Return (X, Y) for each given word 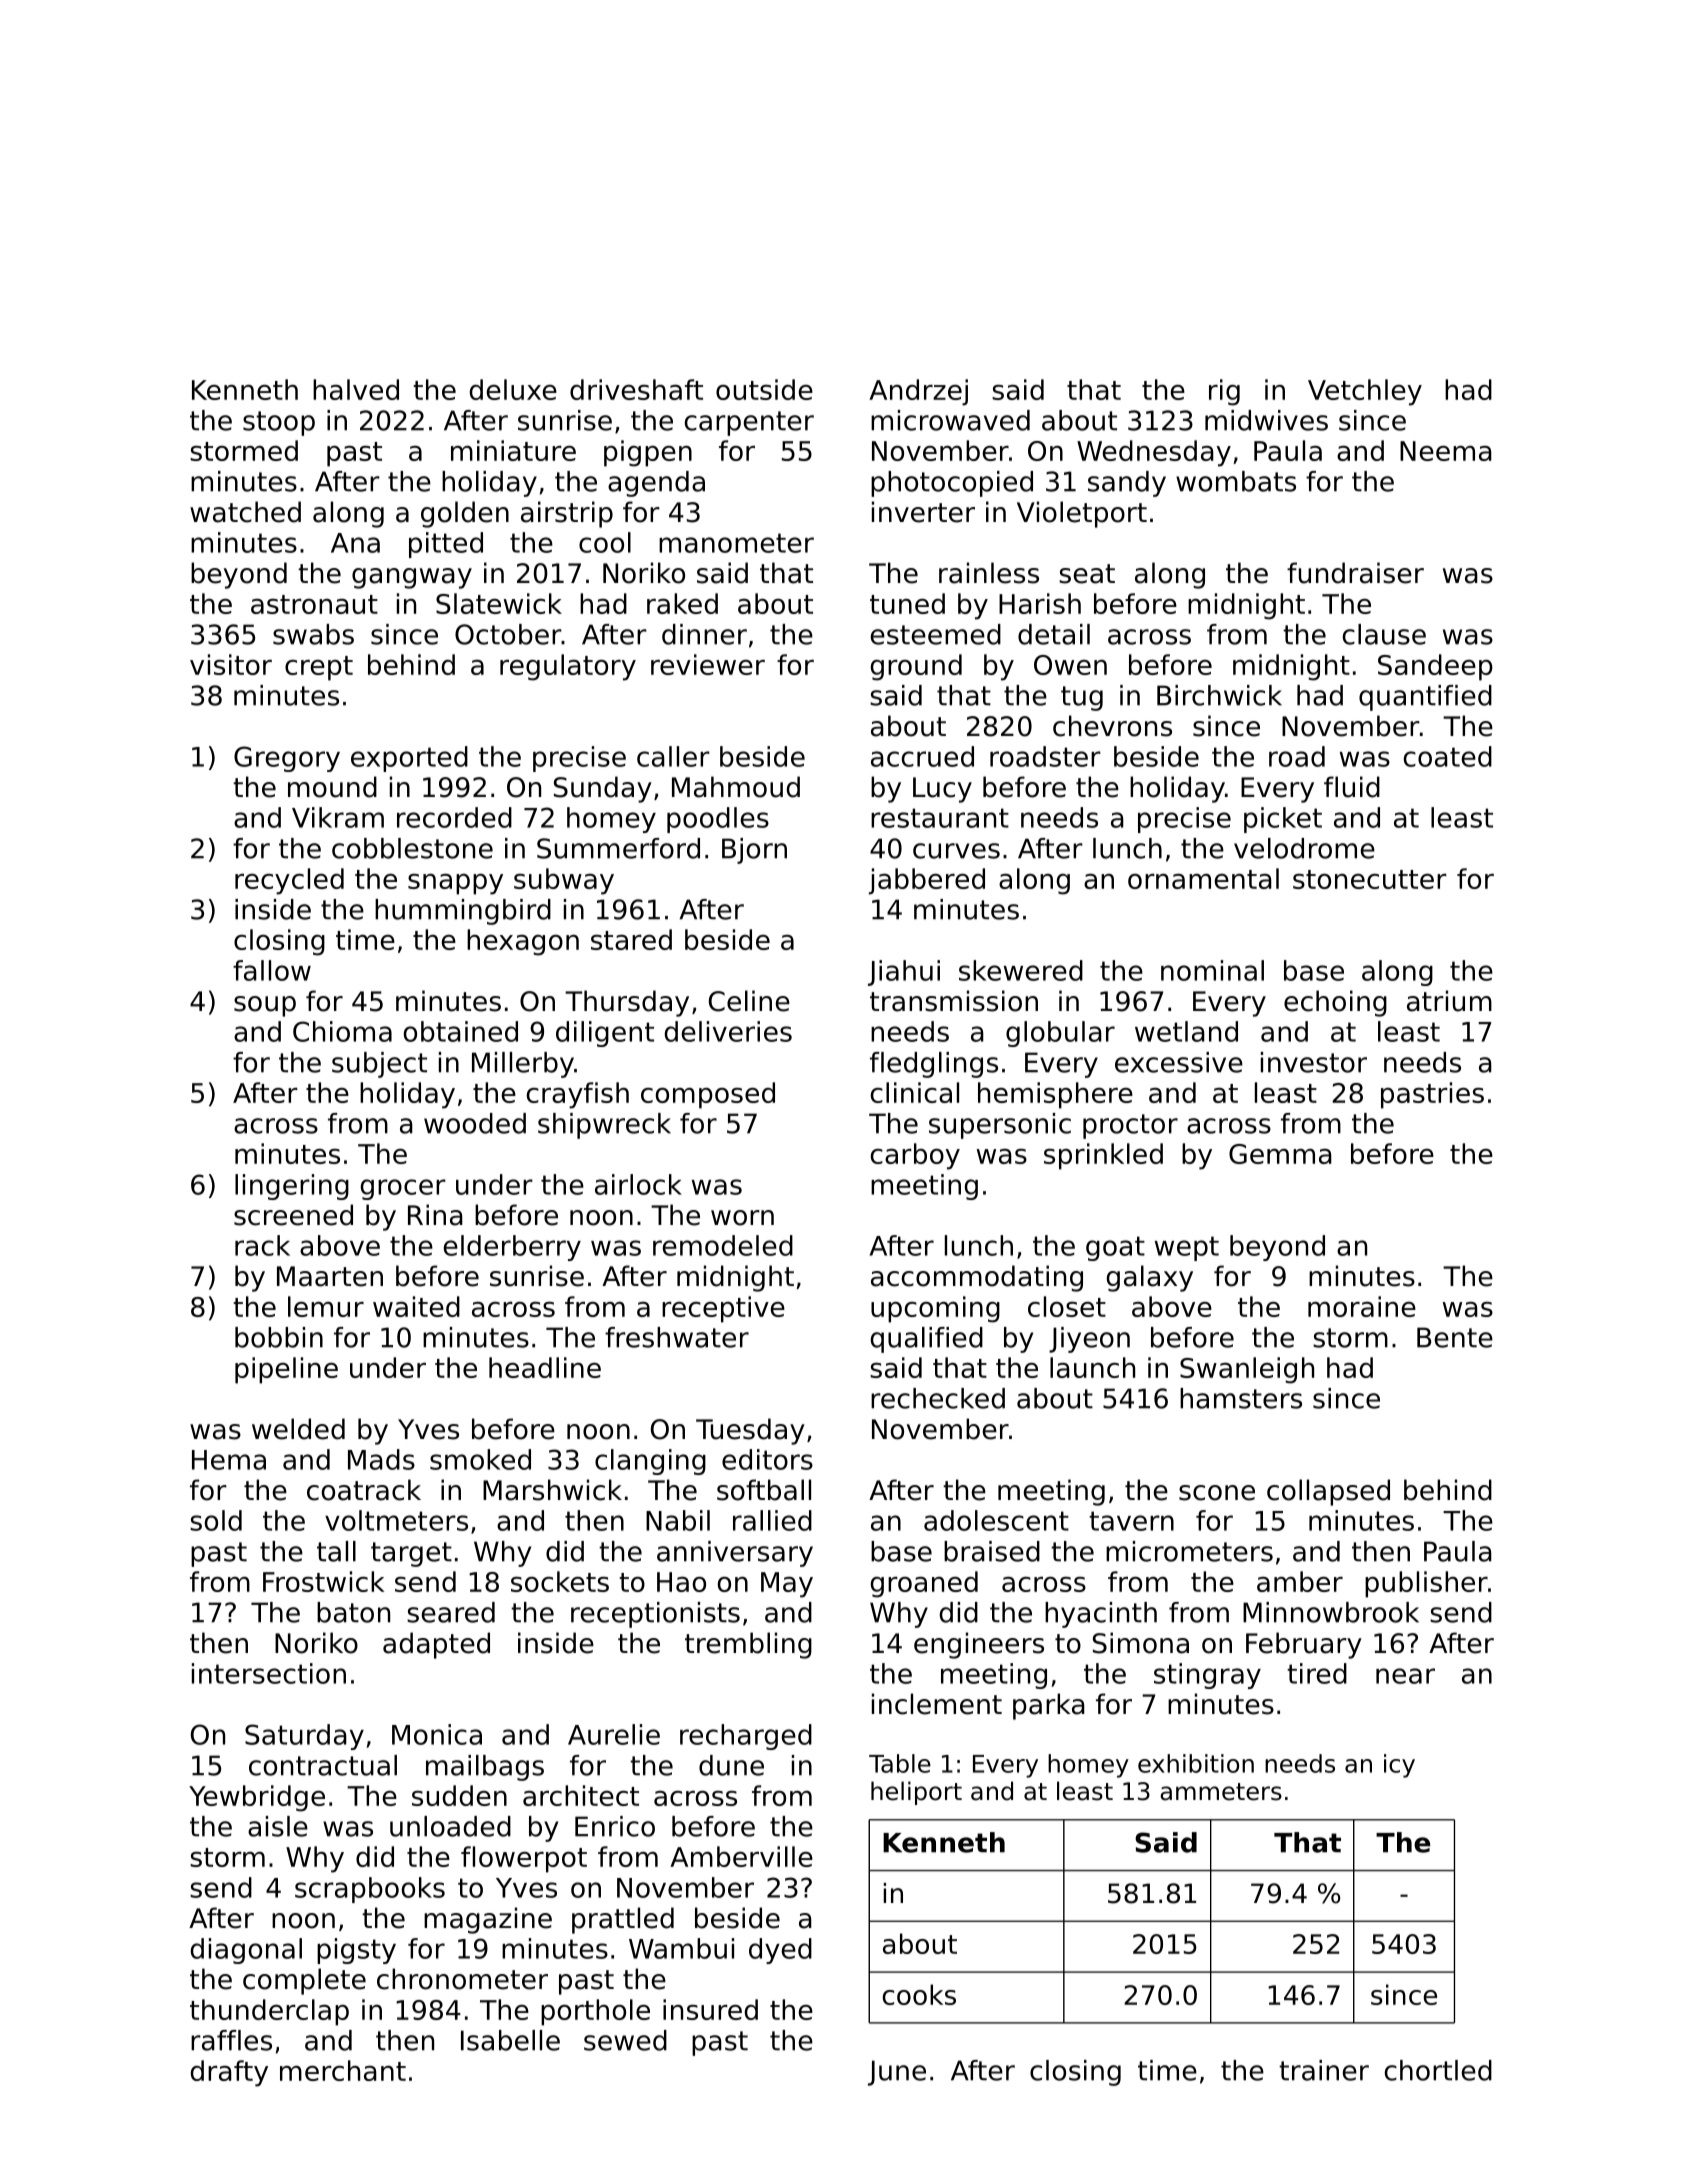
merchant (343, 2070)
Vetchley (1365, 392)
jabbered (927, 881)
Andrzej (918, 392)
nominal (1212, 970)
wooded (475, 1123)
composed (708, 1095)
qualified (927, 1340)
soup (265, 1006)
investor (1314, 1062)
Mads (381, 1459)
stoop (279, 423)
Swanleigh (1247, 1370)
